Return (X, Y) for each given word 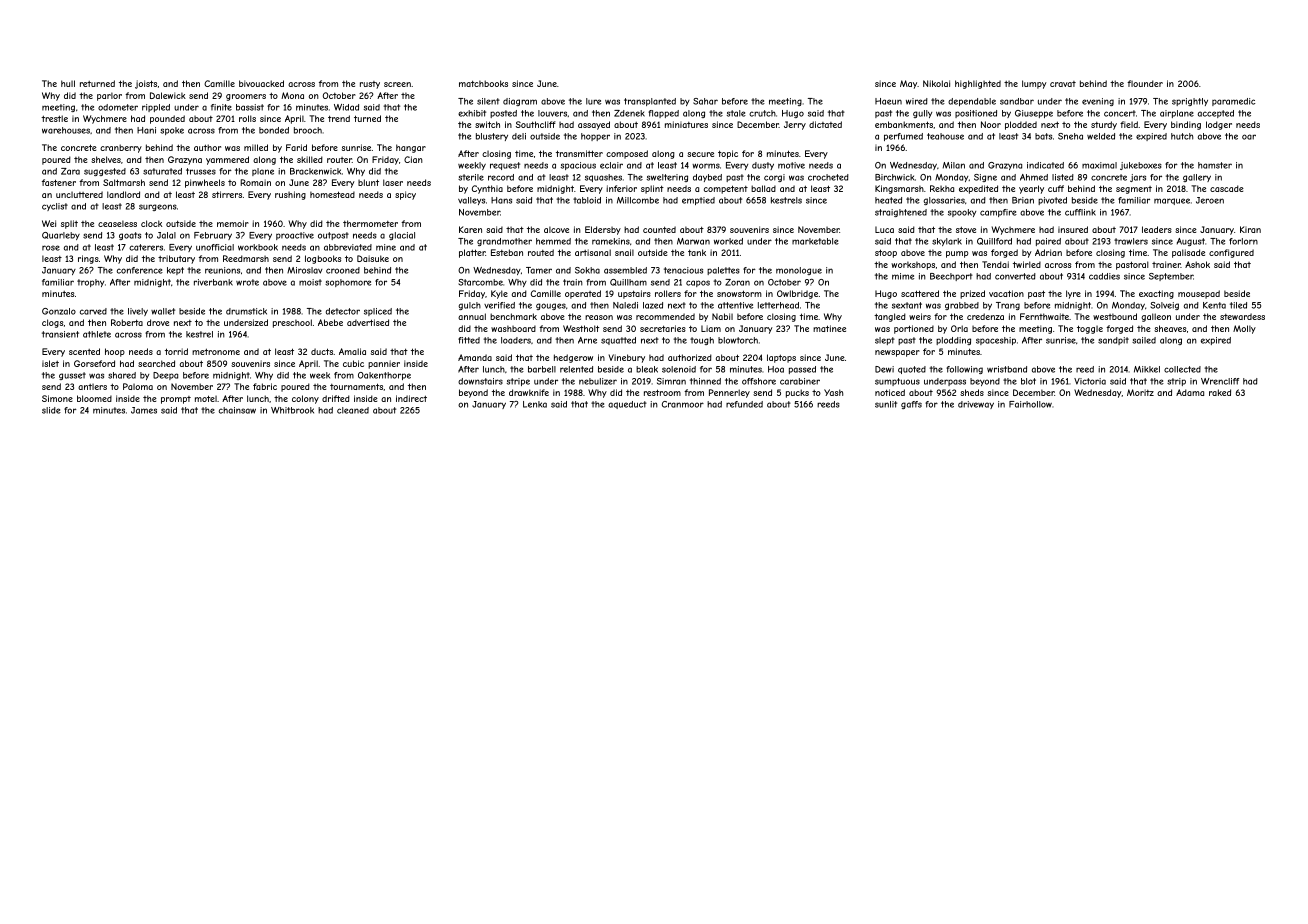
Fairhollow (1030, 404)
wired (917, 101)
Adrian (1048, 252)
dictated (825, 124)
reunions (222, 270)
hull (68, 83)
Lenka (535, 404)
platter (472, 253)
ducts (322, 351)
